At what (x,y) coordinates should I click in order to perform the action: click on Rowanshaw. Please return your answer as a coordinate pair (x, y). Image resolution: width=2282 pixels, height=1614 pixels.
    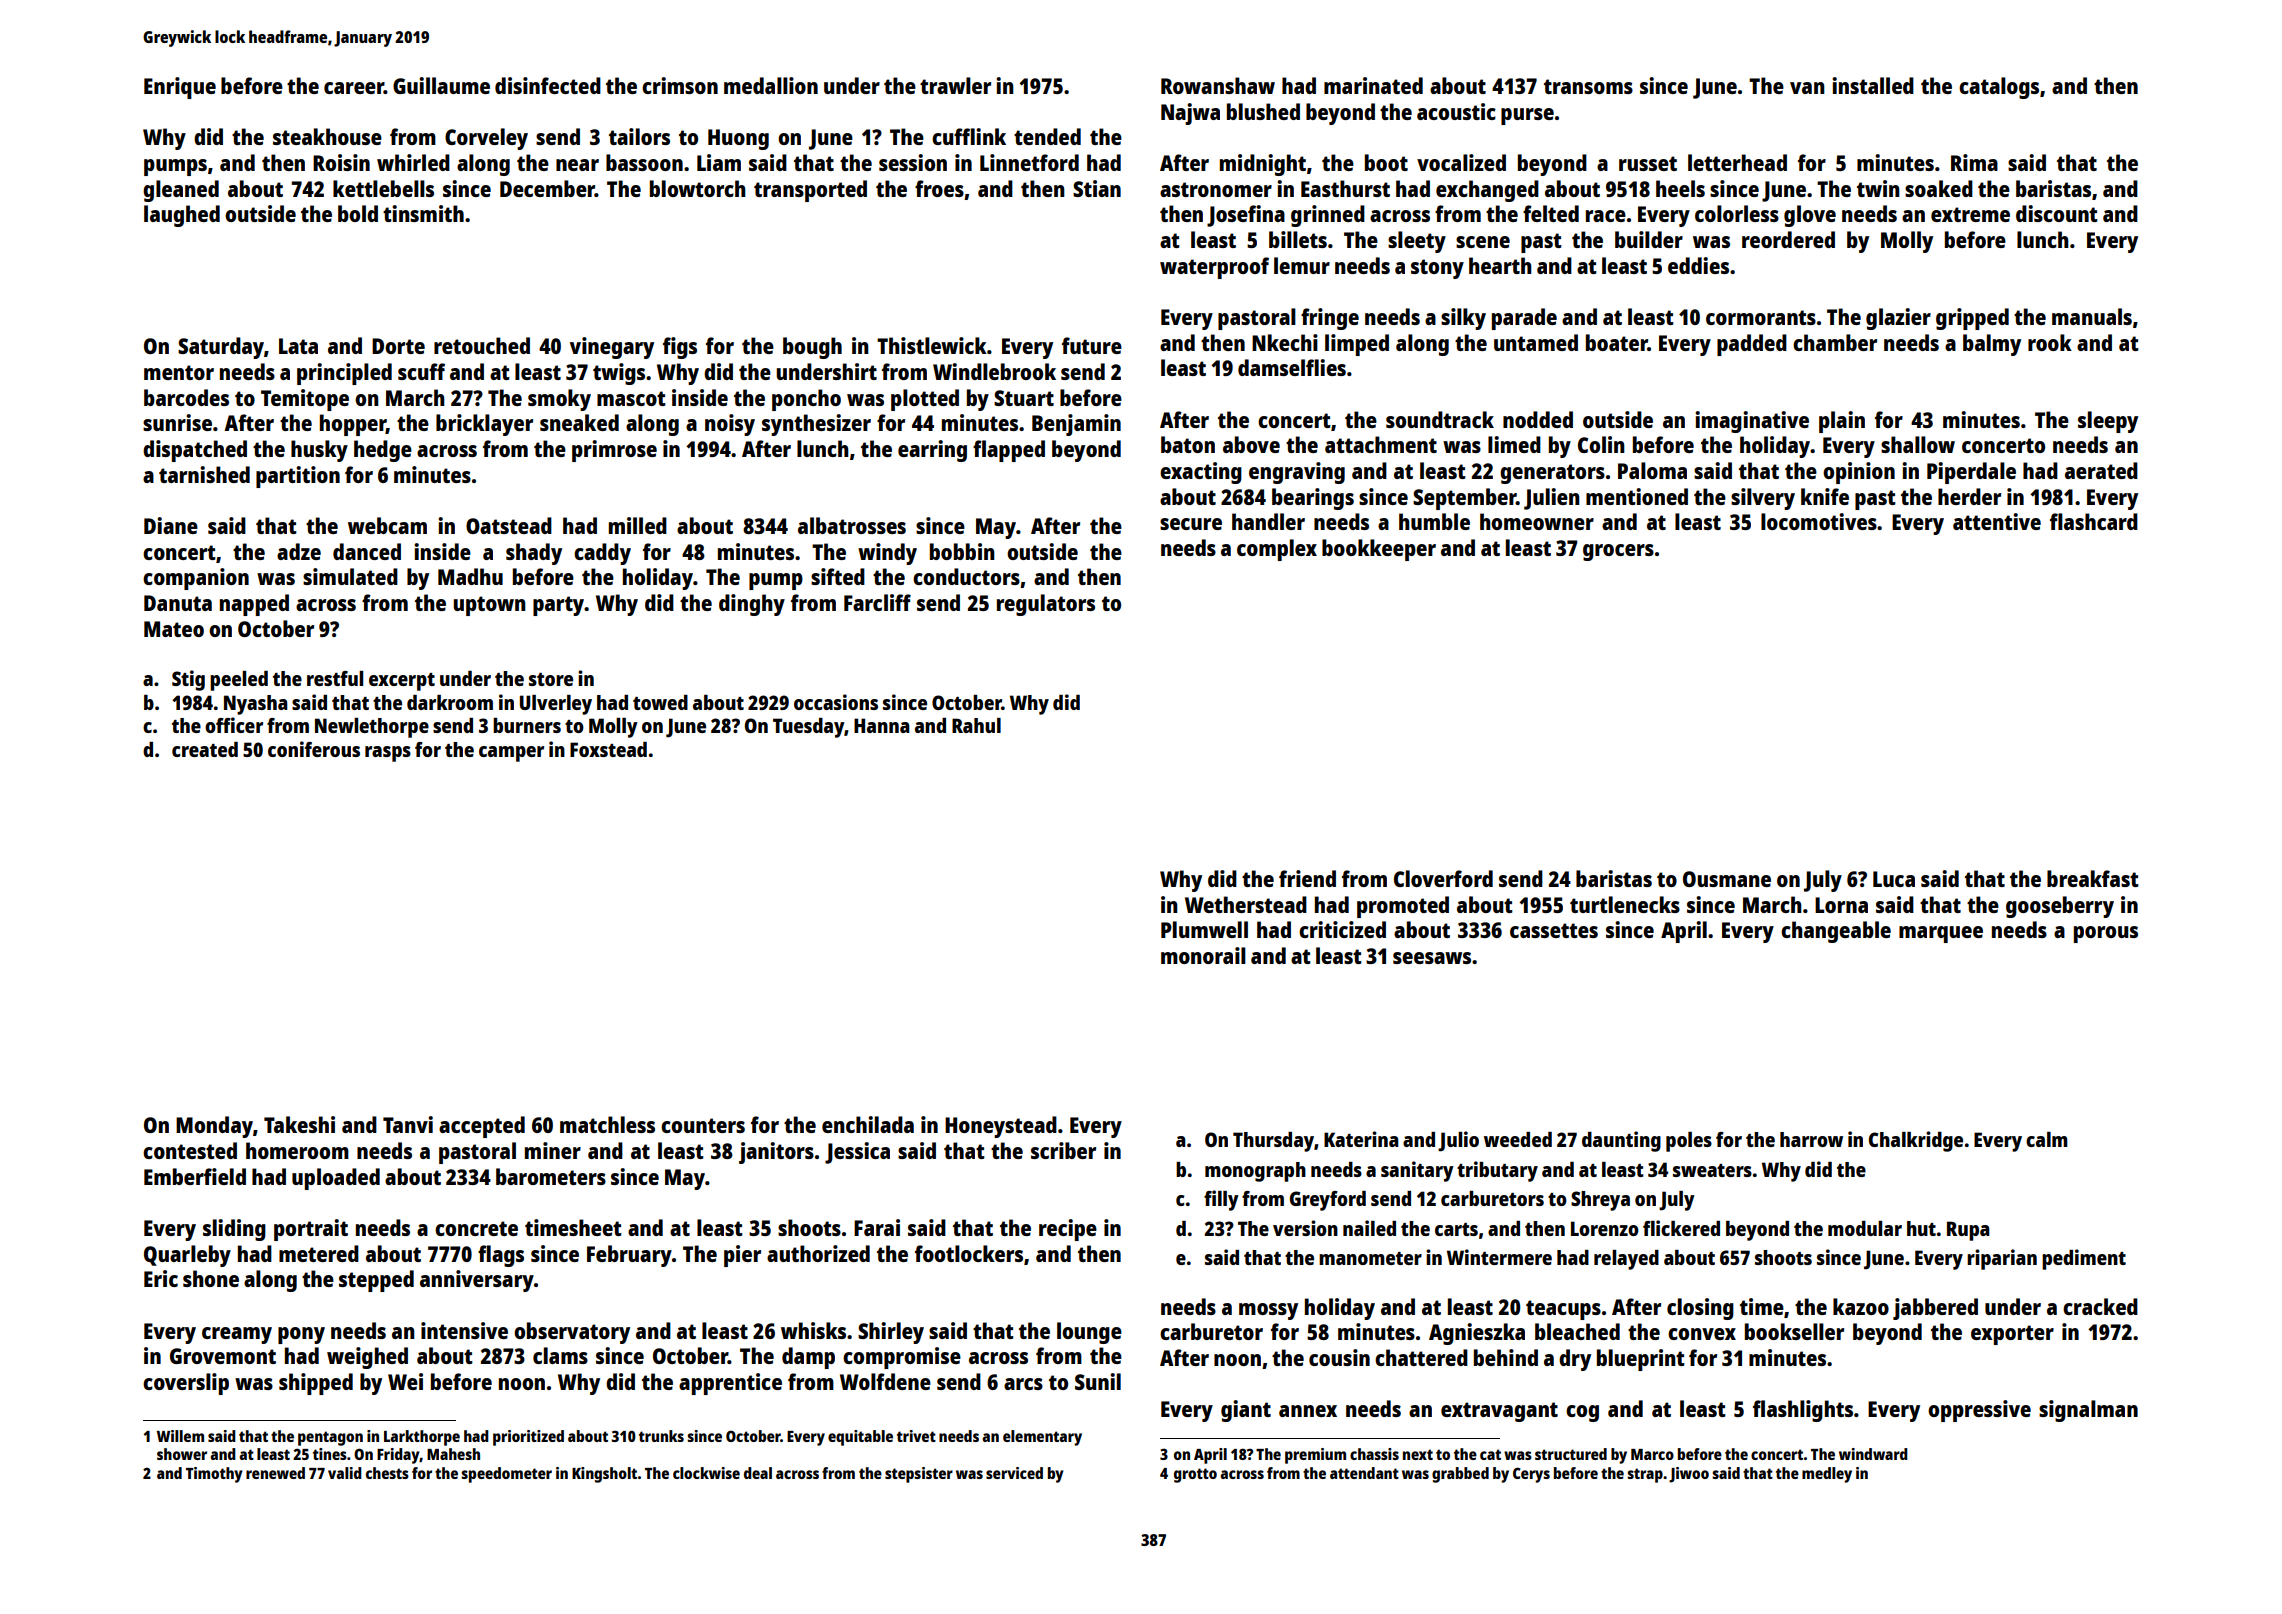
    Looking at the image, I should click on (1218, 85).
